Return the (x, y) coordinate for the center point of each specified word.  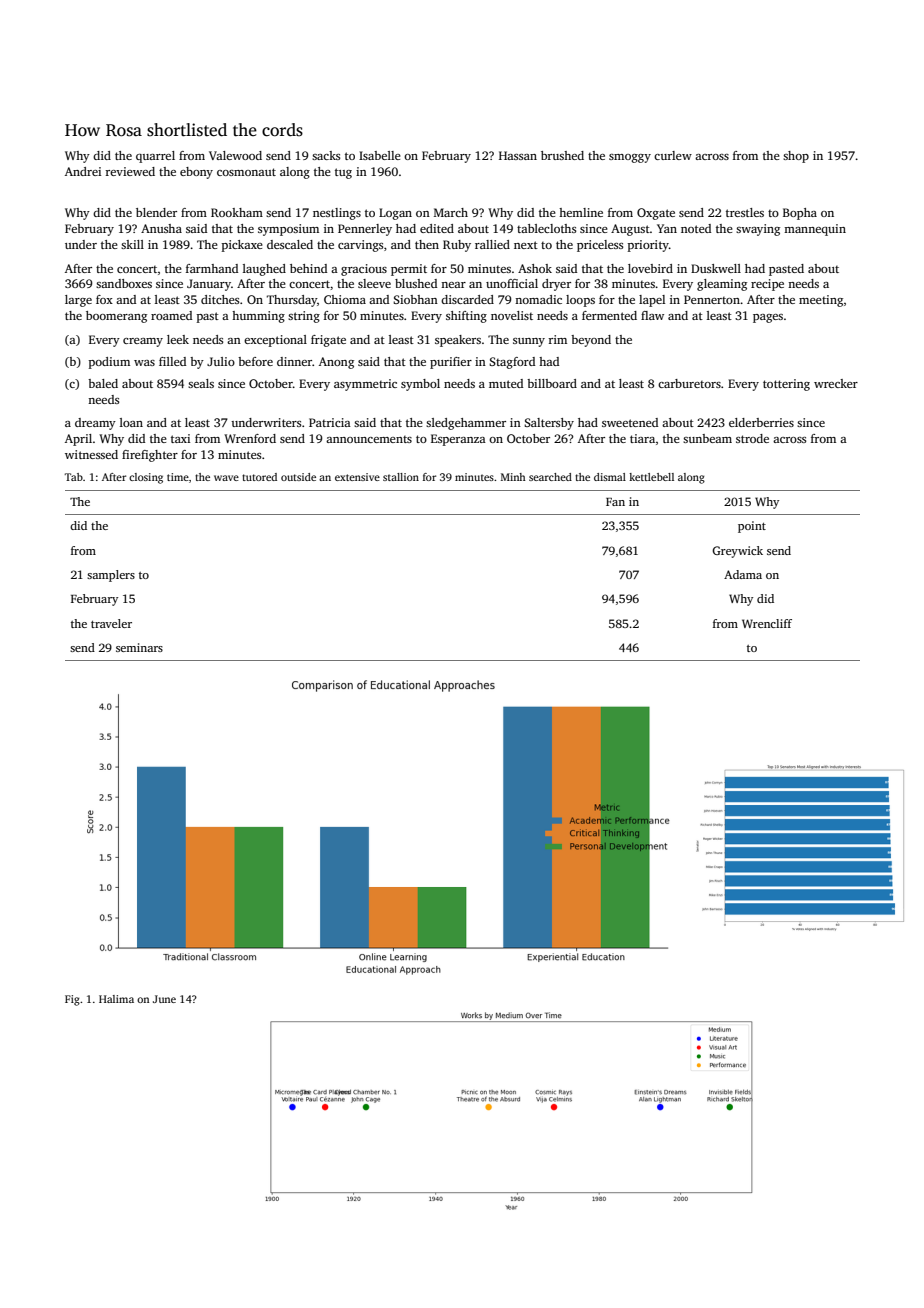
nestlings (337, 214)
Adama (743, 574)
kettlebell (651, 477)
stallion (401, 477)
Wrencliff (767, 623)
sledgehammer (466, 424)
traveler (111, 623)
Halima (116, 999)
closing (146, 478)
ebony (196, 173)
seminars (139, 647)
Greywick (737, 552)
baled (103, 383)
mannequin (815, 230)
